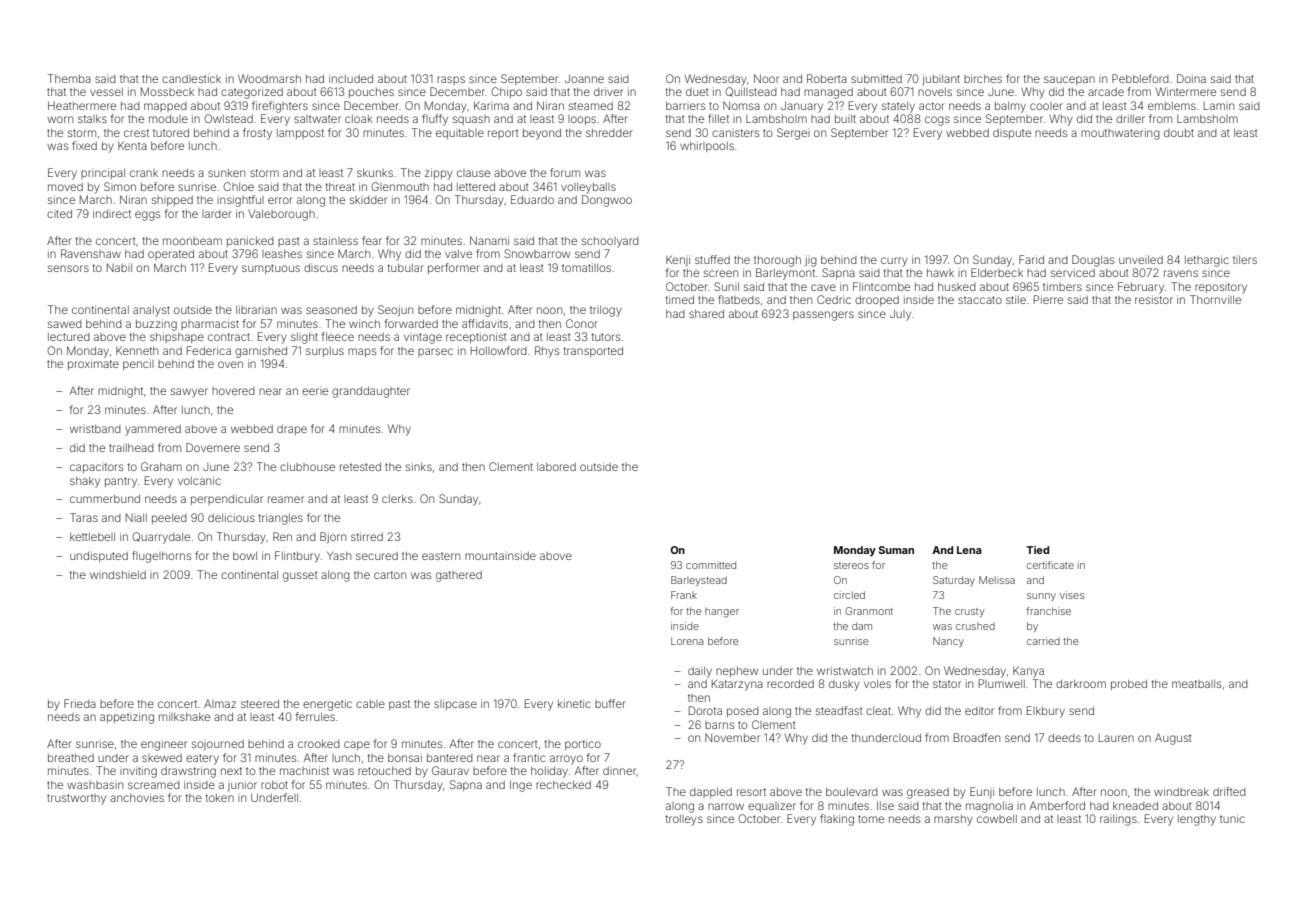  Describe the element at coordinates (85, 482) in the document. I see `shaky` at that location.
